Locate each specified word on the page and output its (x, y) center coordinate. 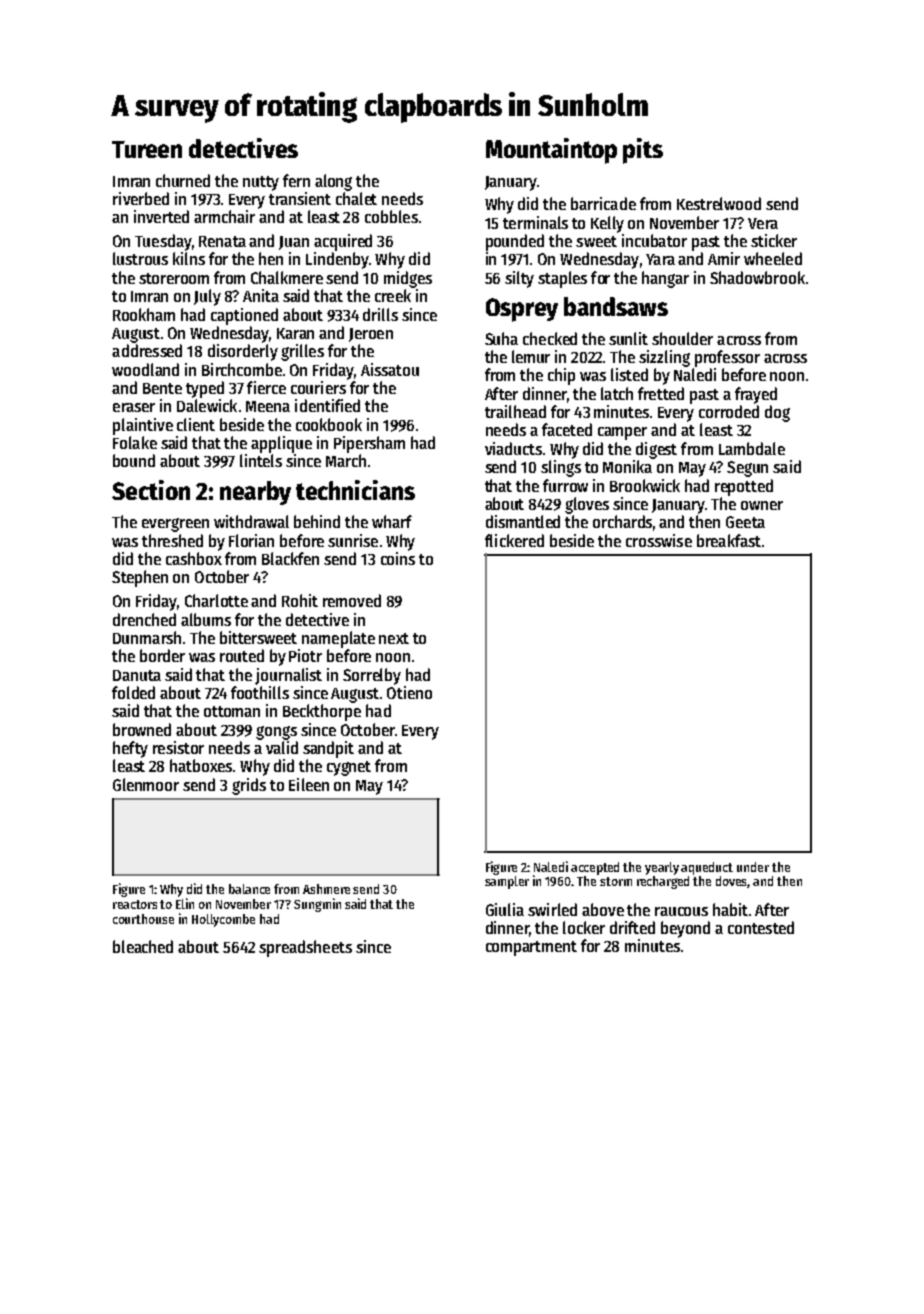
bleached (143, 946)
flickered (514, 540)
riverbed (141, 198)
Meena (268, 406)
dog (777, 413)
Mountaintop (551, 151)
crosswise (659, 540)
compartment (531, 948)
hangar (665, 279)
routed (242, 655)
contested (761, 927)
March (346, 460)
